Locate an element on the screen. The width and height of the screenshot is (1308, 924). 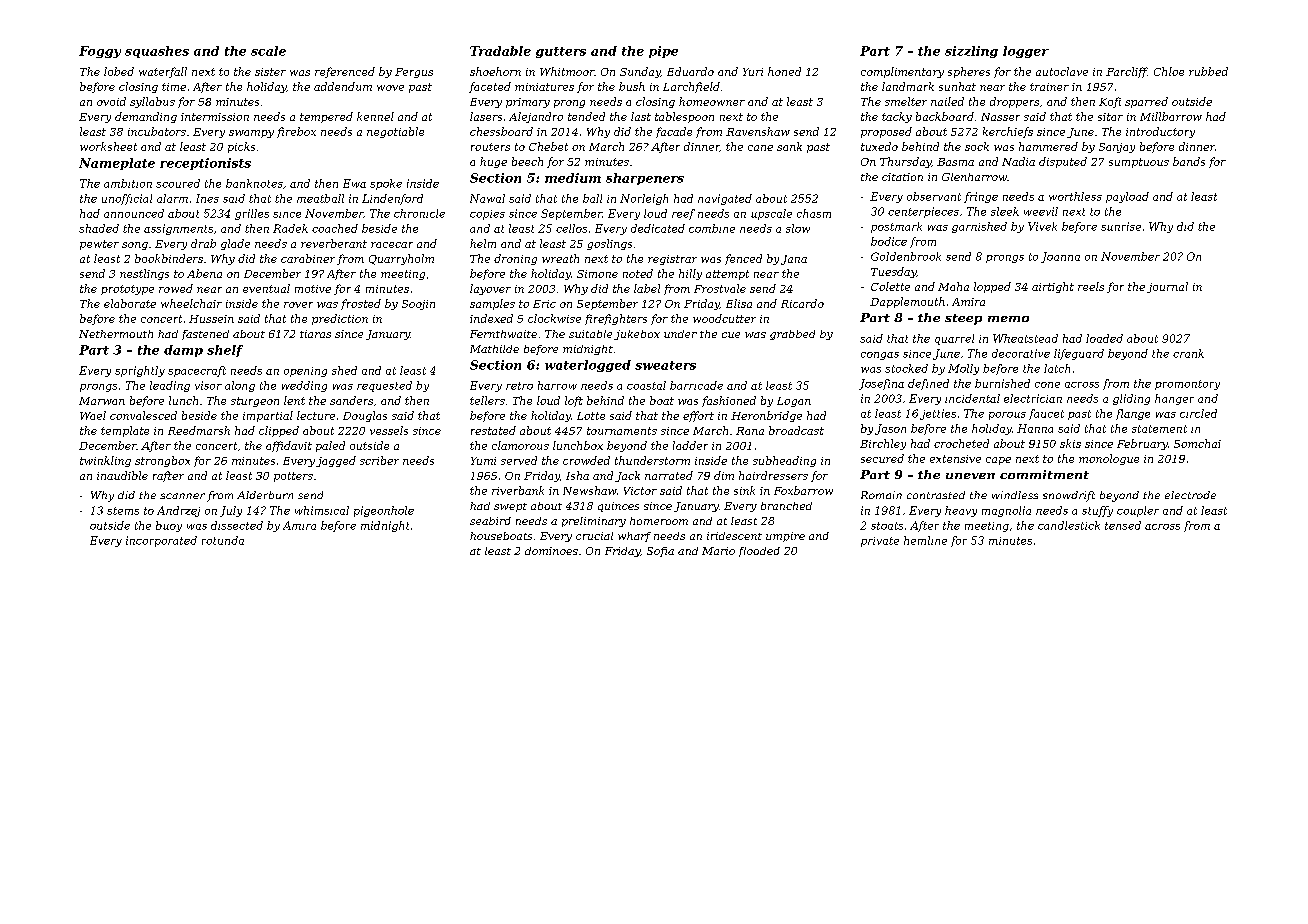
uneven is located at coordinates (970, 476).
